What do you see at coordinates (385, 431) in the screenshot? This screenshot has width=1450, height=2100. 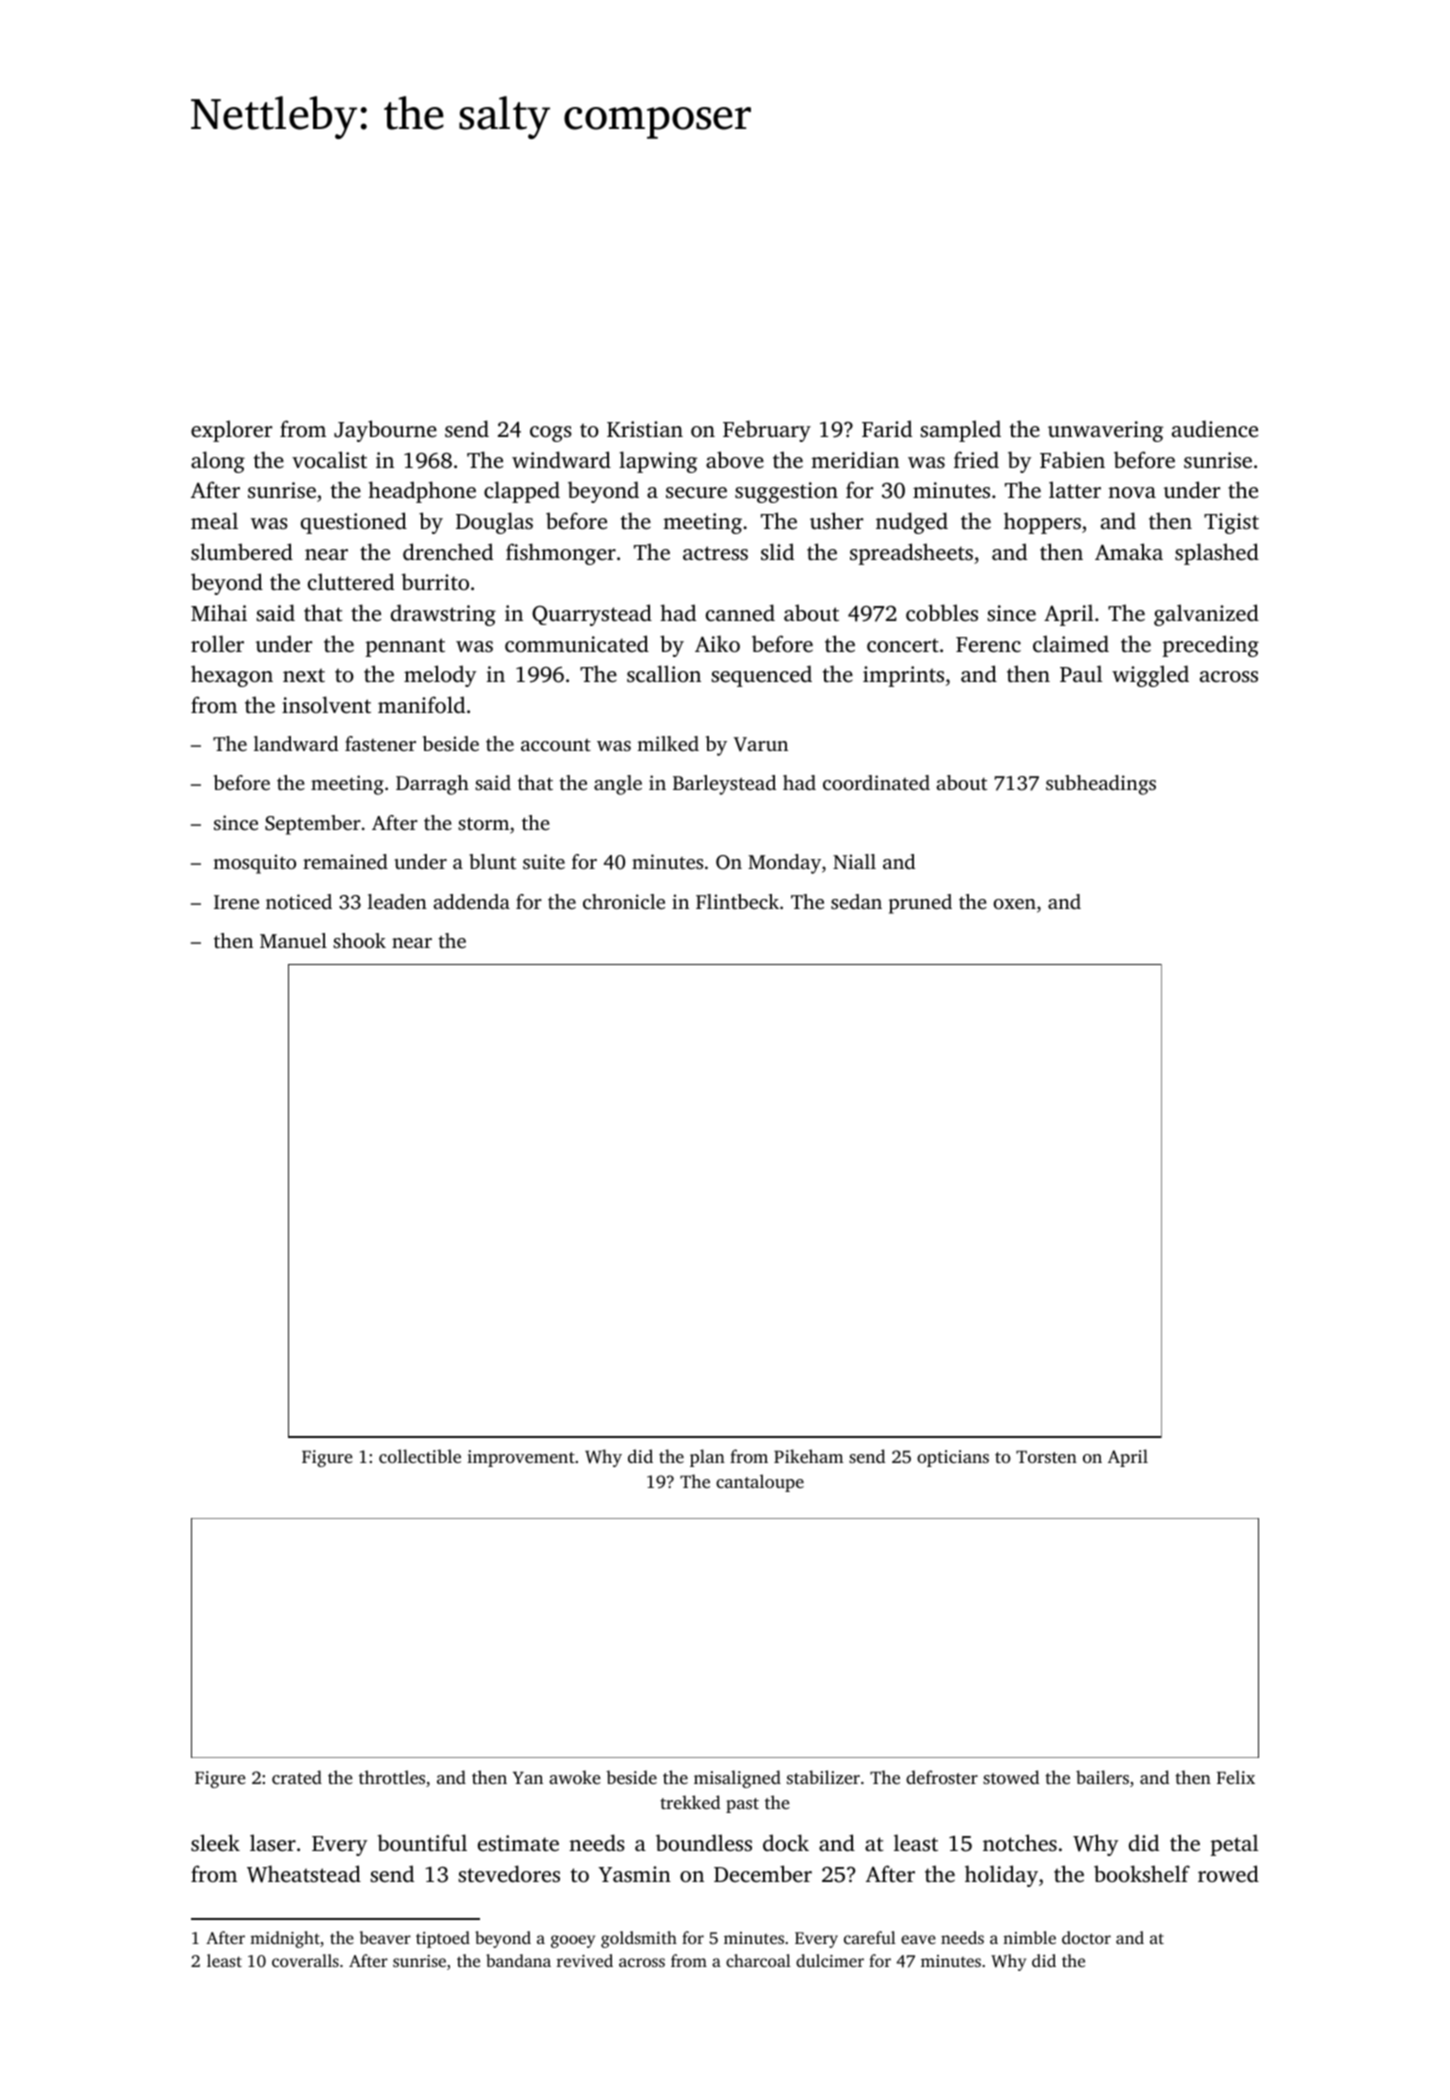 I see `Jaybourne` at bounding box center [385, 431].
